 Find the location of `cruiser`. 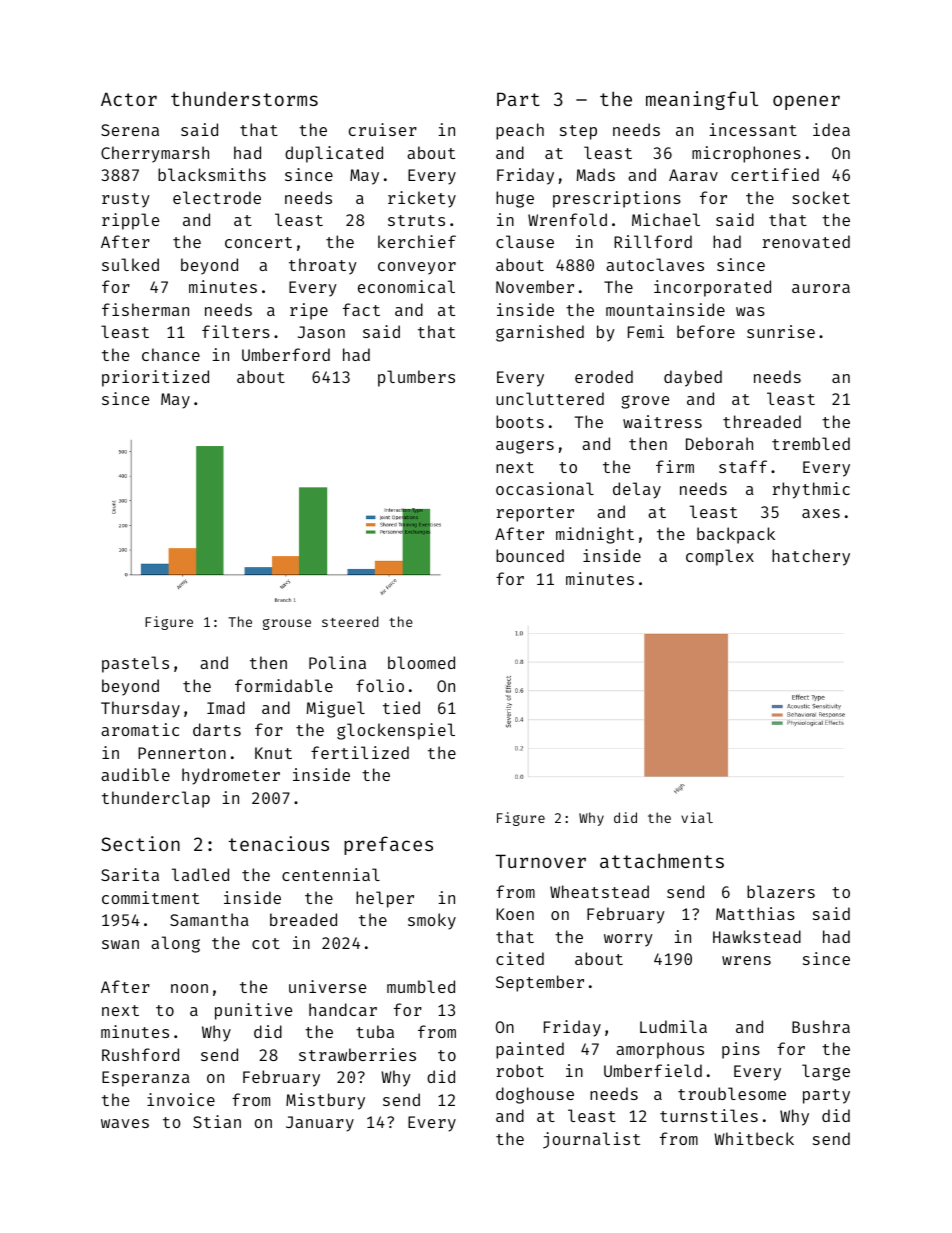

cruiser is located at coordinates (383, 129).
